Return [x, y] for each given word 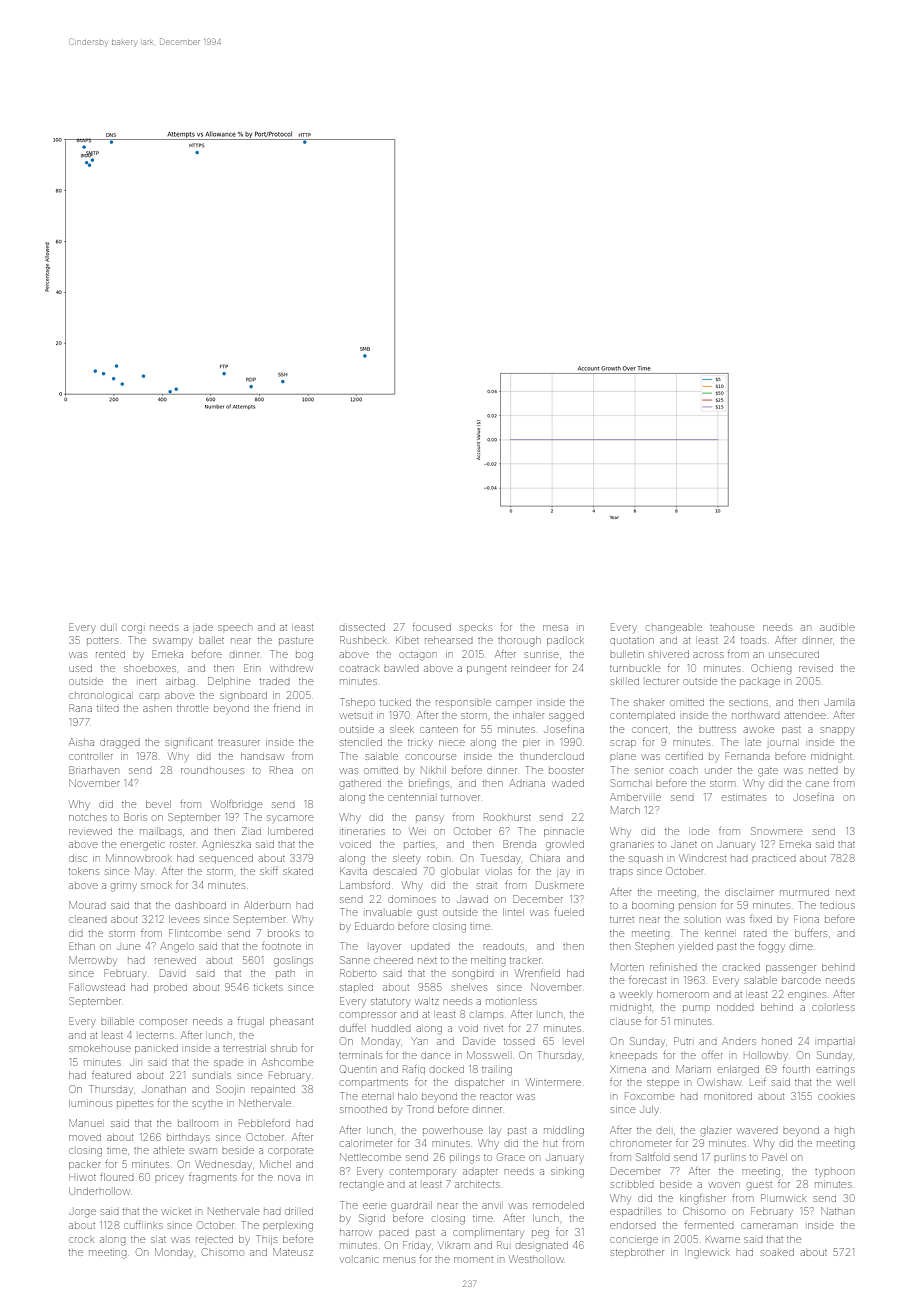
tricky [419, 744]
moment [473, 1260]
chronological [100, 697]
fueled [569, 912]
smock [156, 885]
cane [817, 784]
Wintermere [553, 1082]
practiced [774, 859]
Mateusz [293, 1252]
